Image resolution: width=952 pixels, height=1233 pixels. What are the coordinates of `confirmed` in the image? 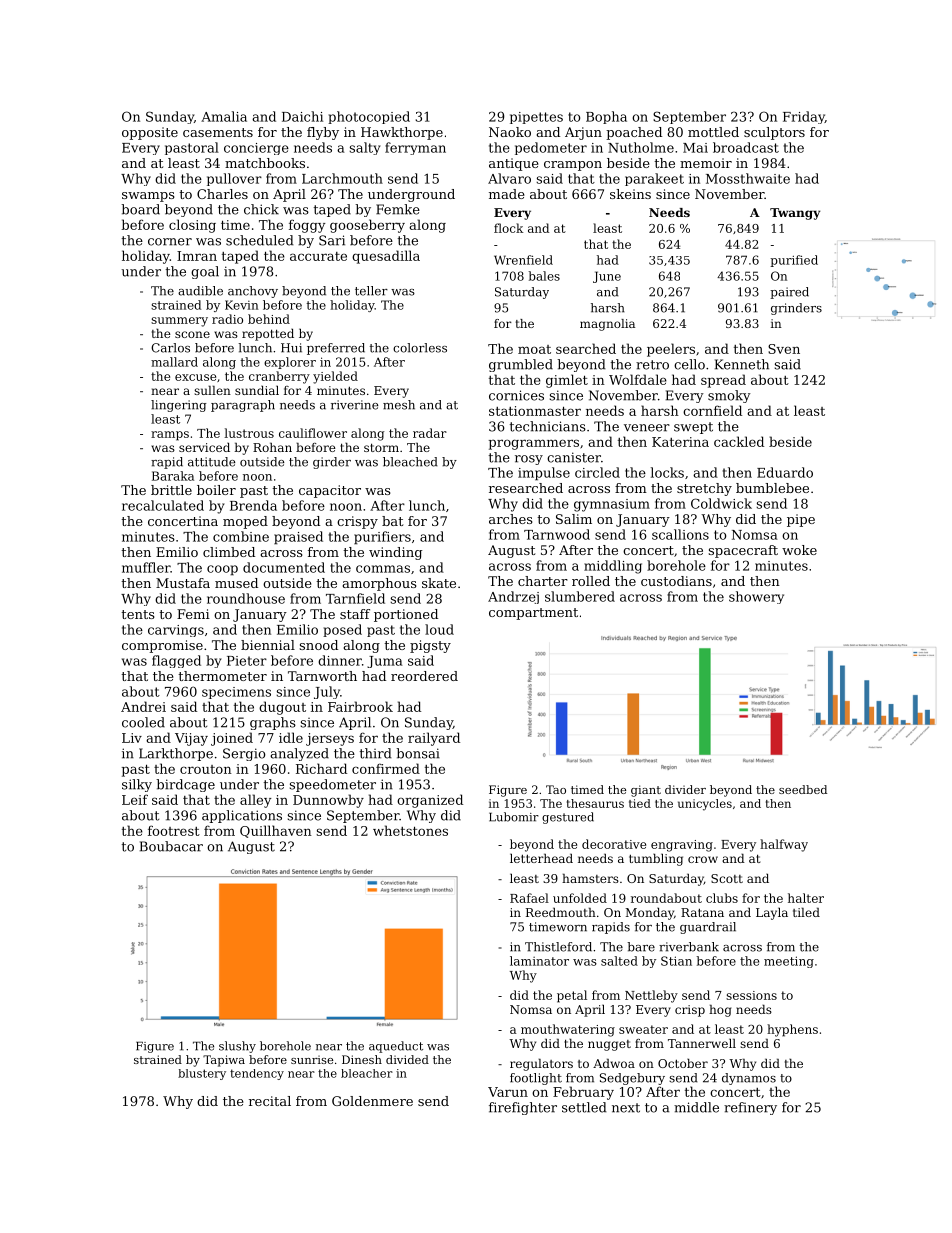 It's located at (386, 768).
